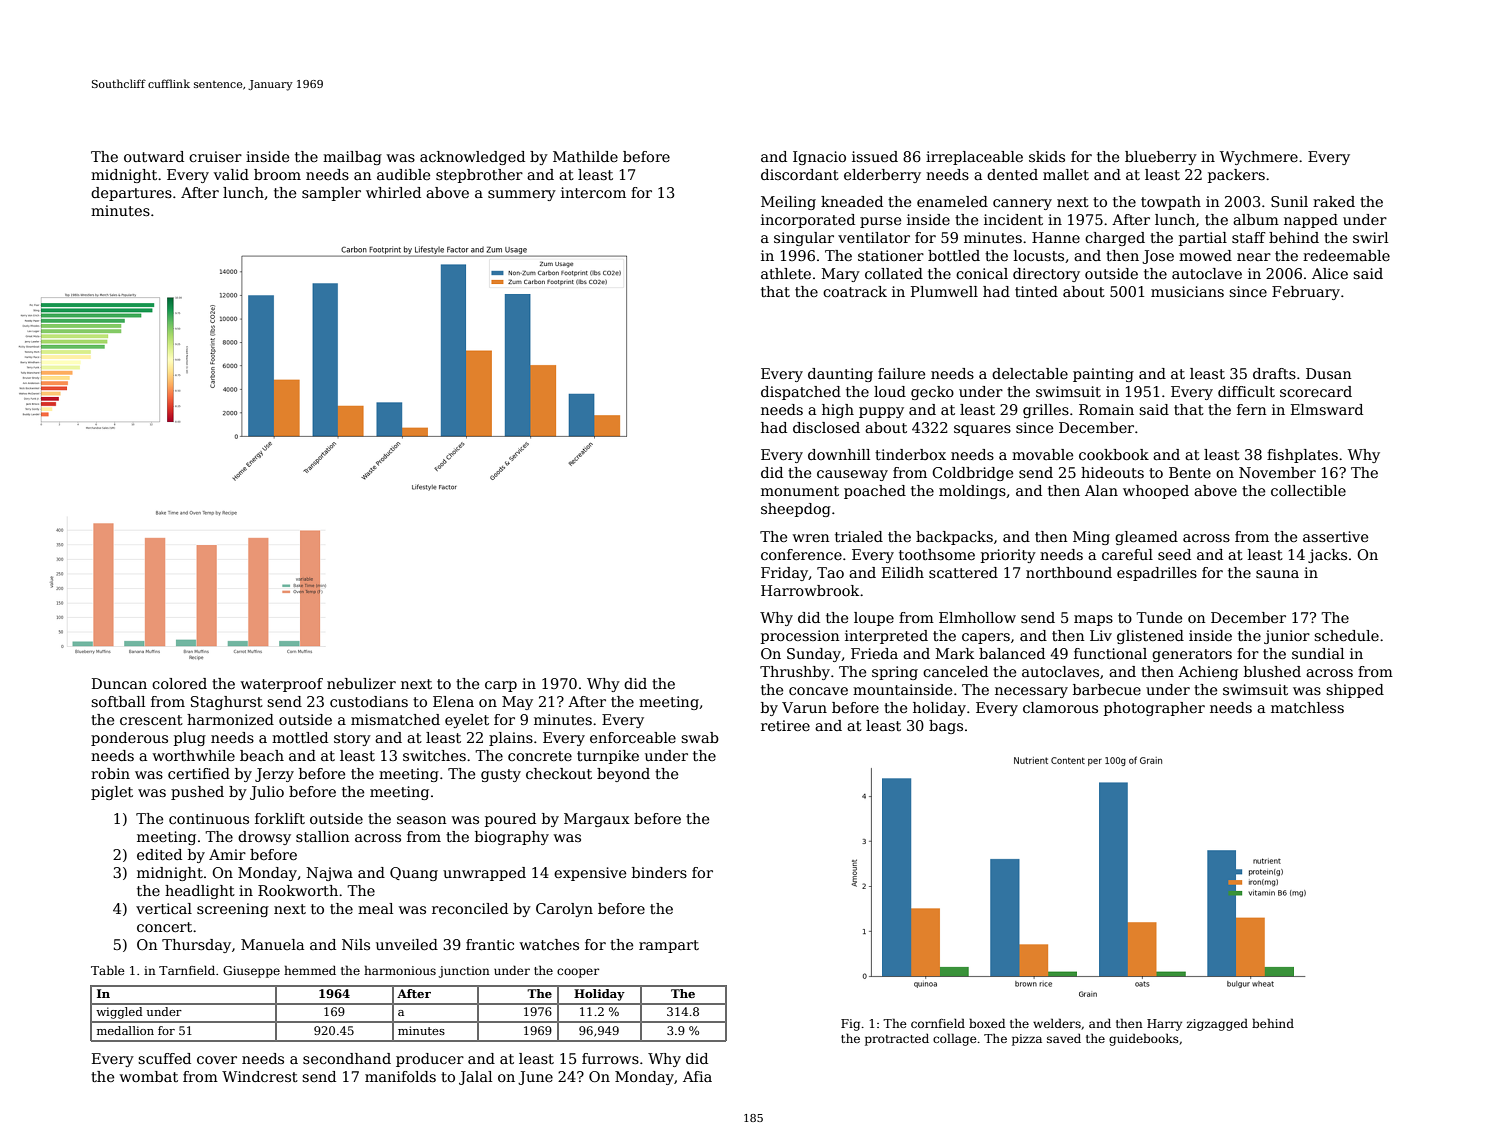  Describe the element at coordinates (669, 946) in the screenshot. I see `rampart` at that location.
